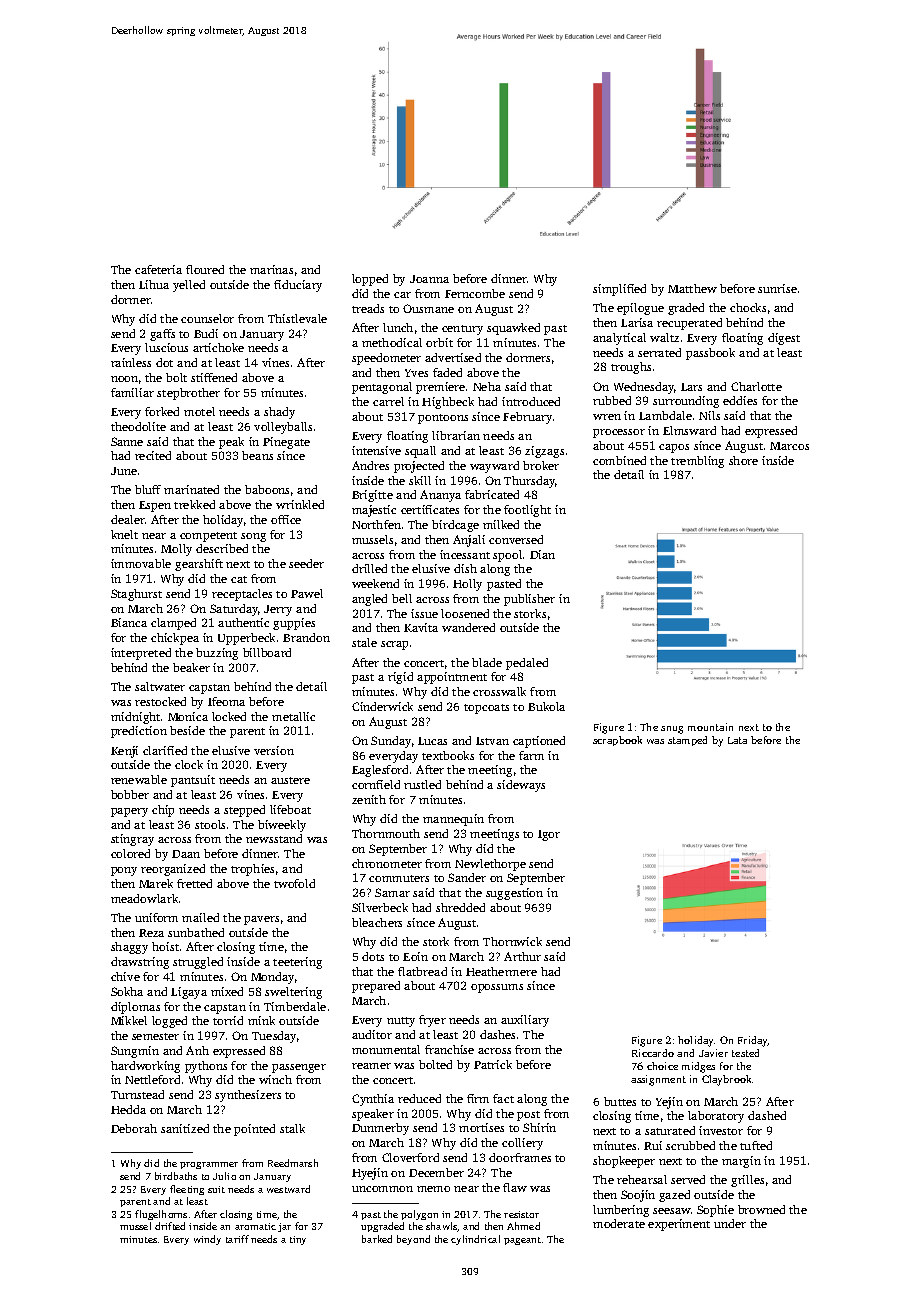 The width and height of the screenshot is (924, 1308). Describe the element at coordinates (191, 489) in the screenshot. I see `marinated` at that location.
